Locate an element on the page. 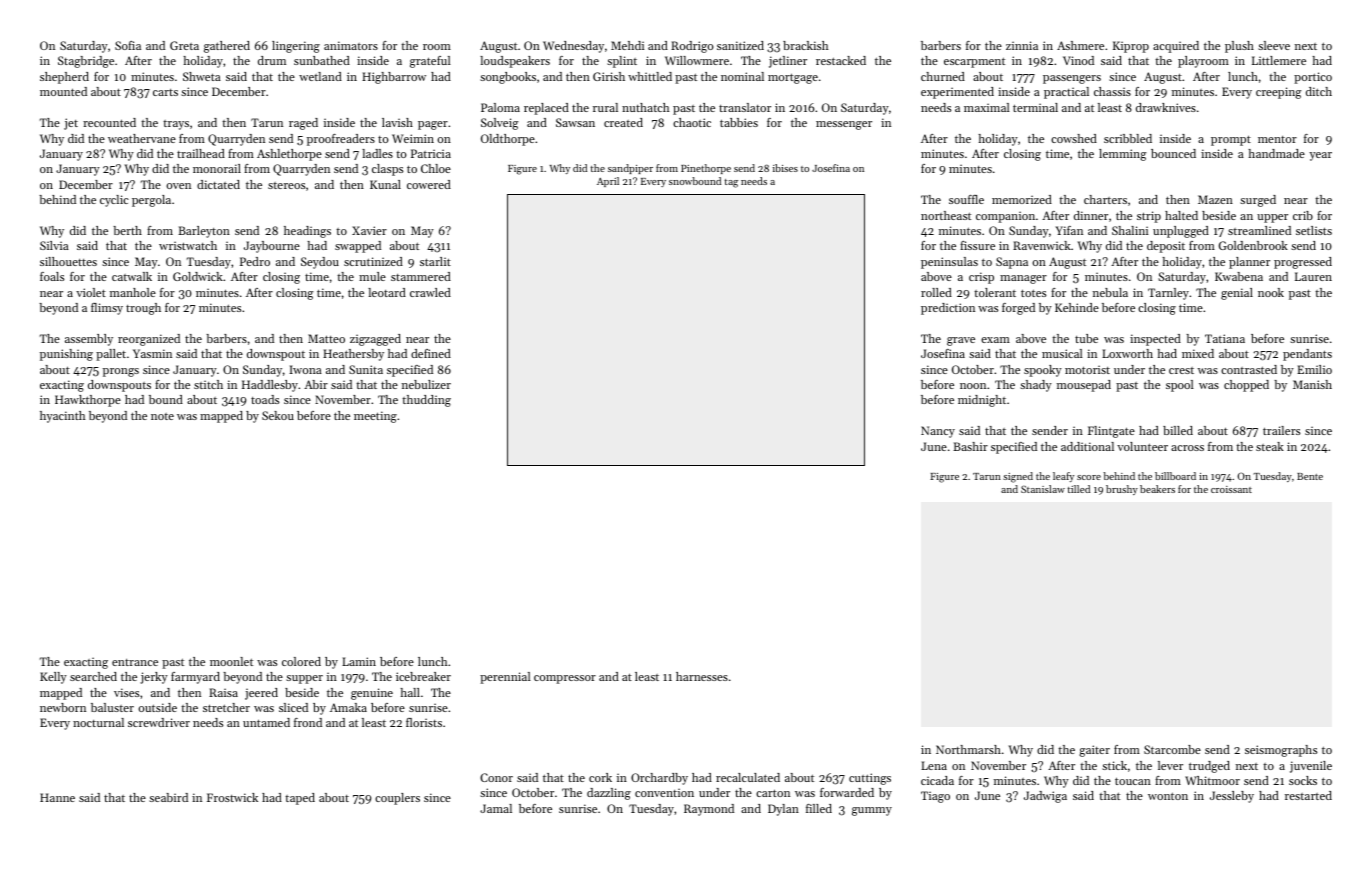 This page has height=887, width=1372. wetland is located at coordinates (320, 76).
